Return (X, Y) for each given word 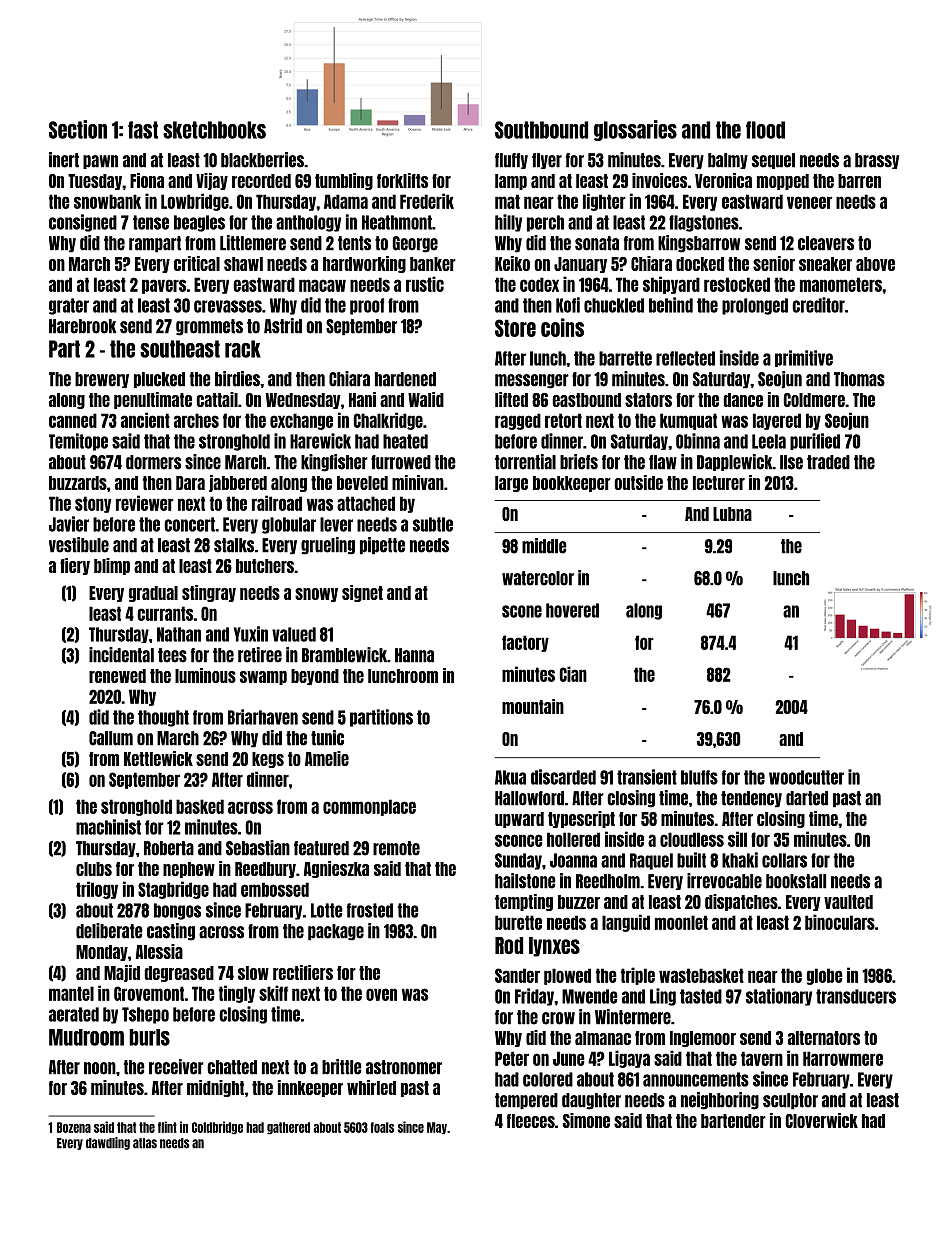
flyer (547, 161)
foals (382, 1127)
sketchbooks (214, 130)
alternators (824, 1038)
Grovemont (149, 993)
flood (765, 130)
